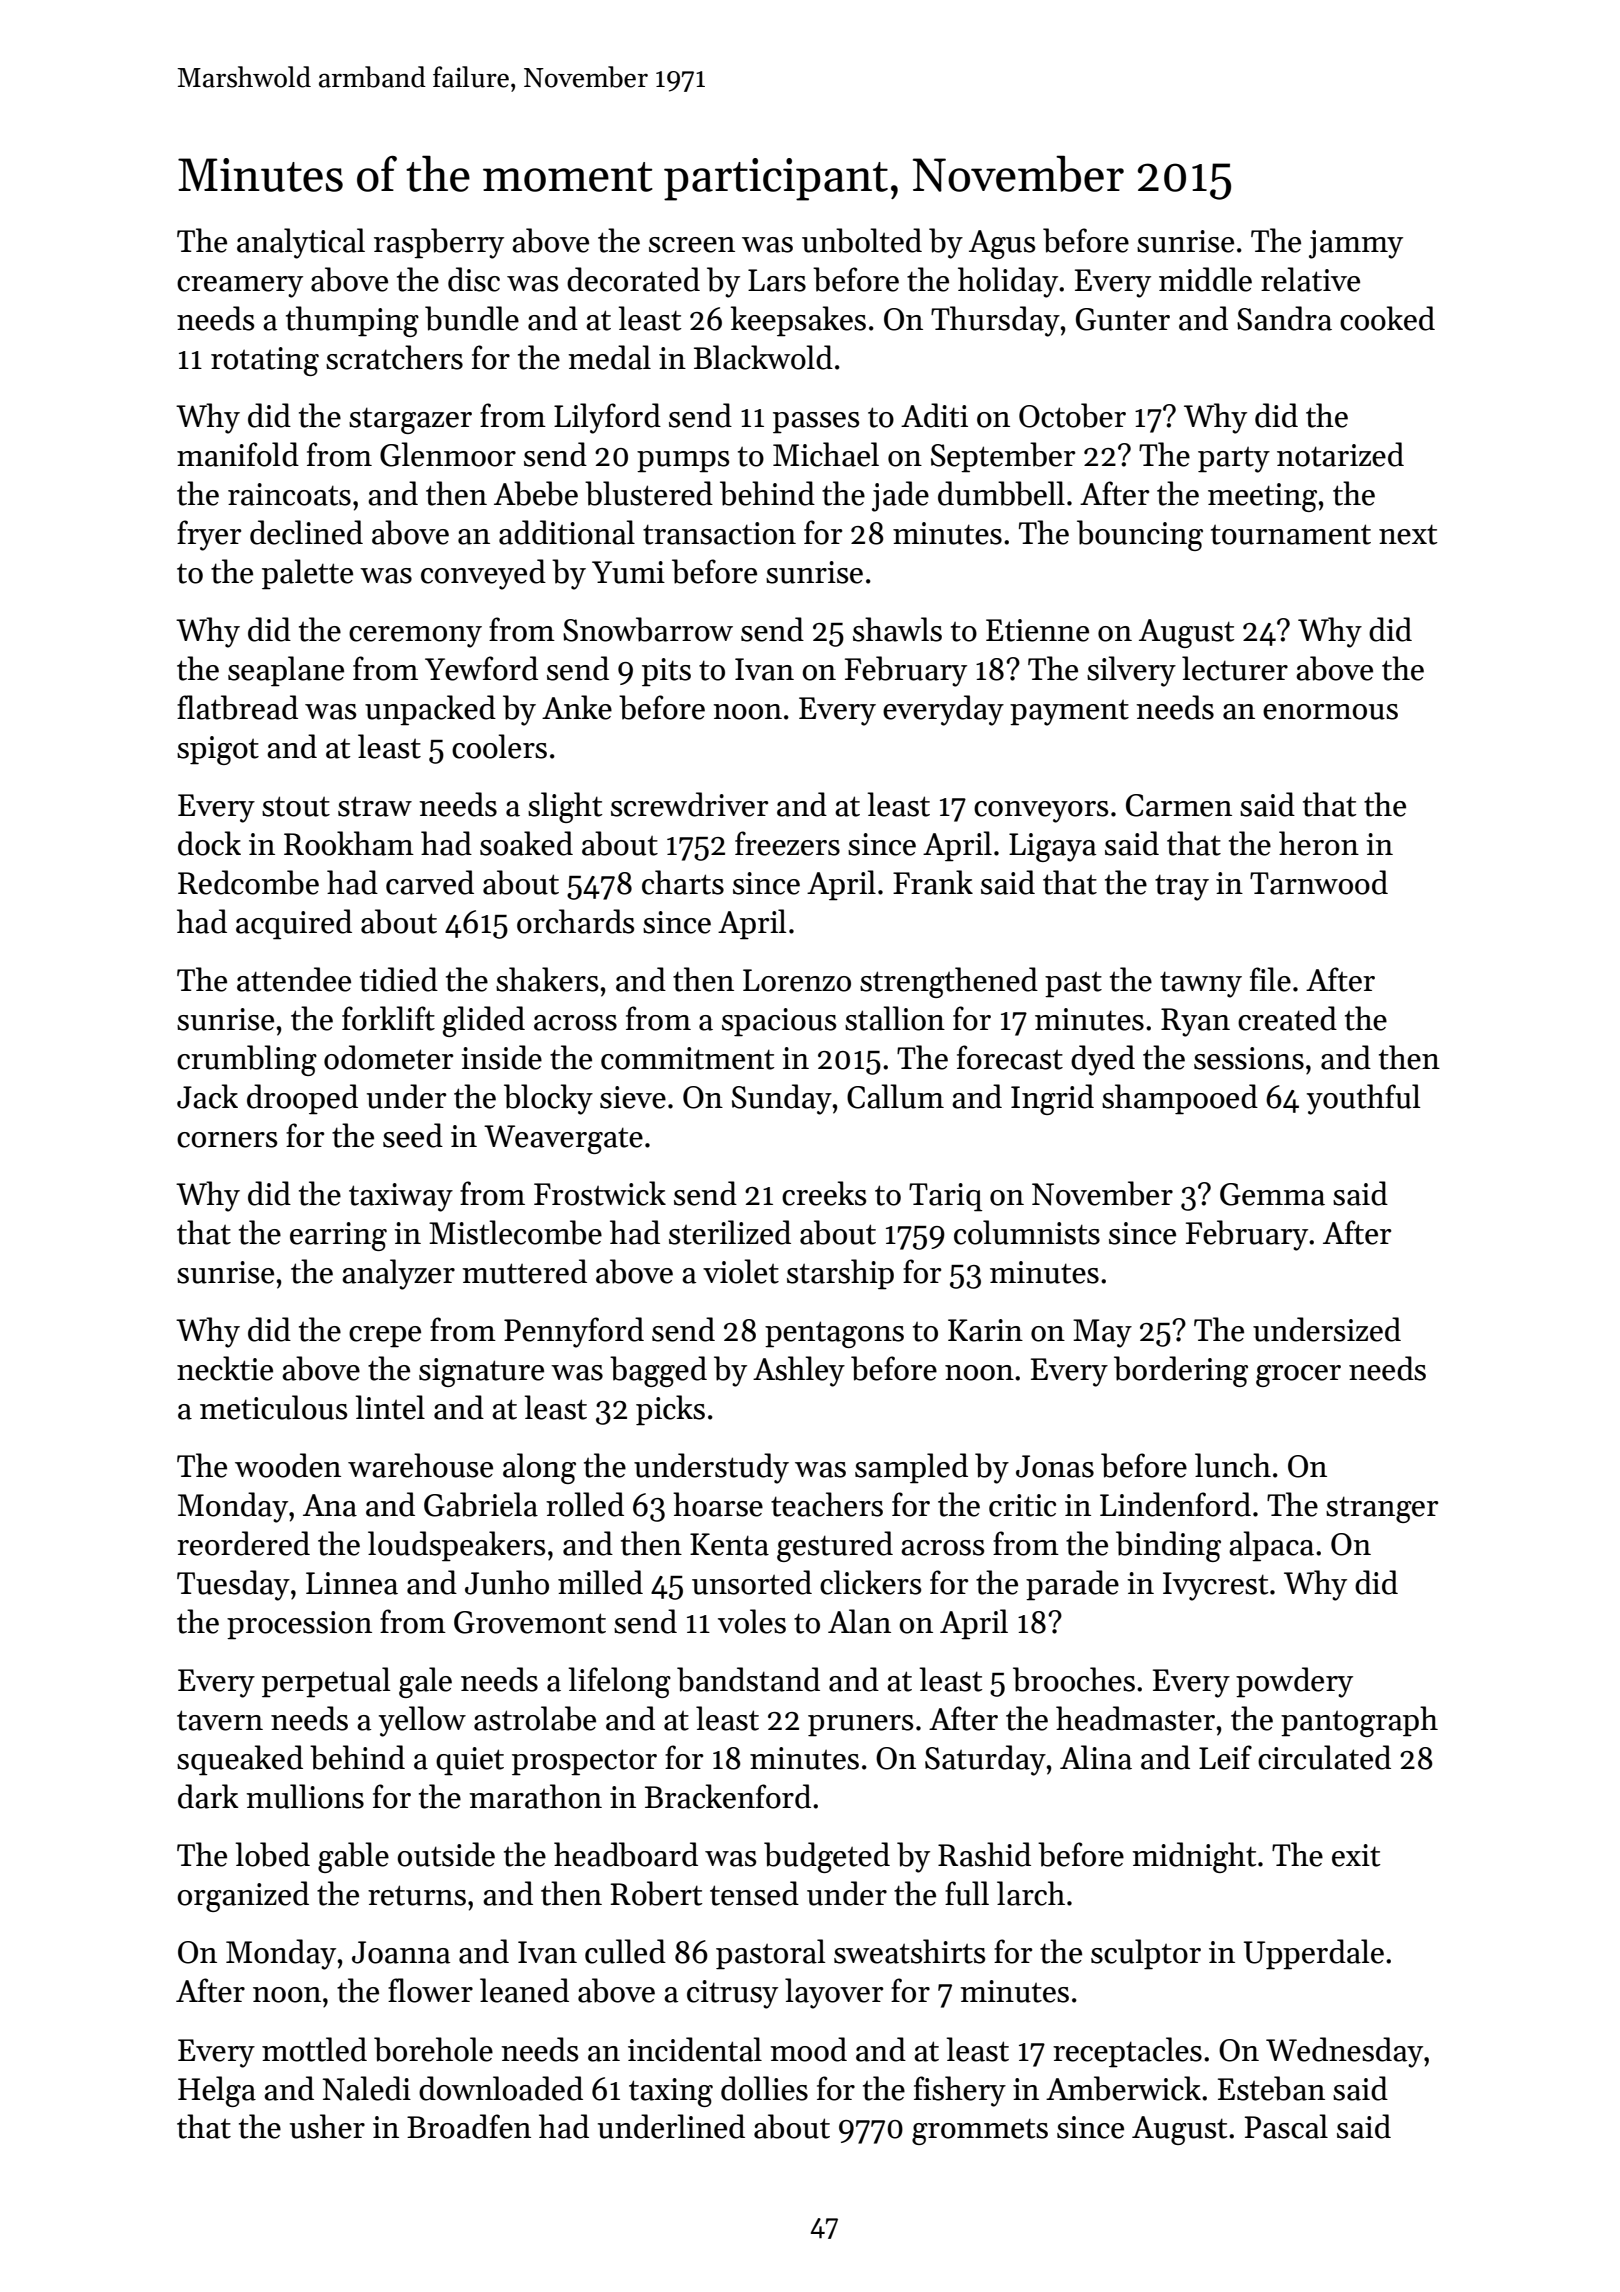 This image has width=1620, height=2292. What do you see at coordinates (1234, 460) in the image?
I see `party` at bounding box center [1234, 460].
